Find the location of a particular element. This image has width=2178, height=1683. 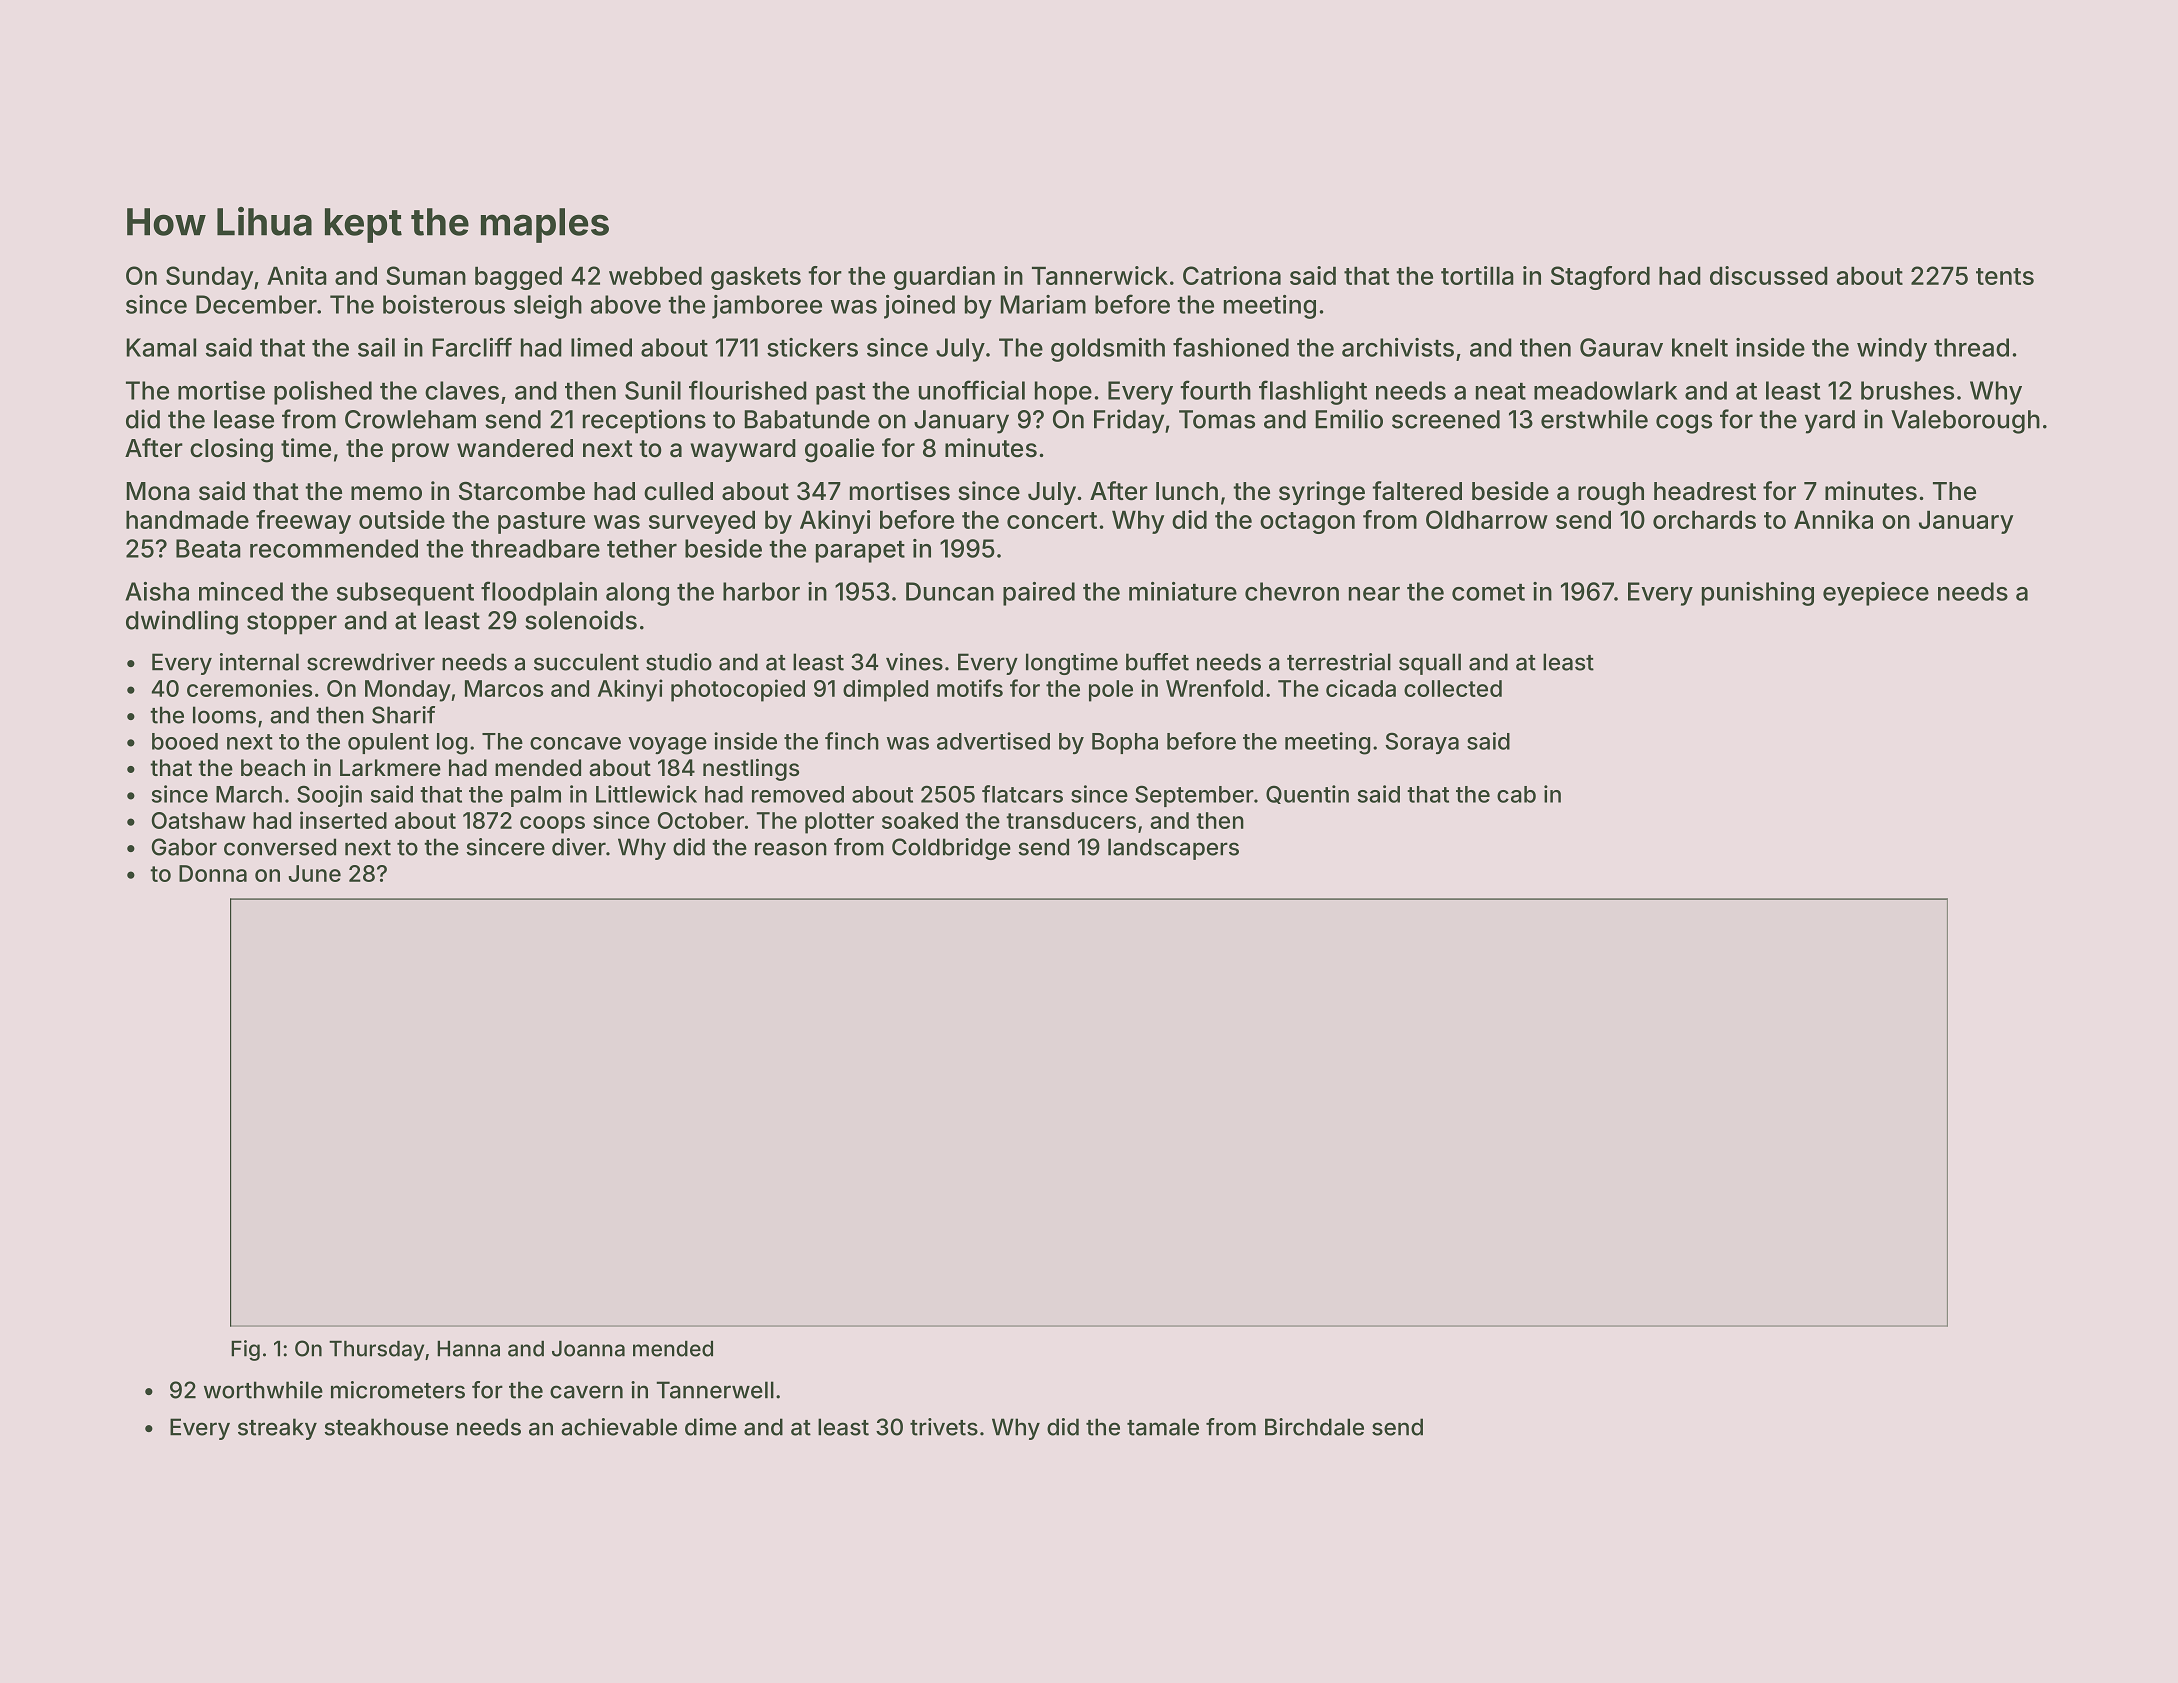

parapet is located at coordinates (860, 552).
